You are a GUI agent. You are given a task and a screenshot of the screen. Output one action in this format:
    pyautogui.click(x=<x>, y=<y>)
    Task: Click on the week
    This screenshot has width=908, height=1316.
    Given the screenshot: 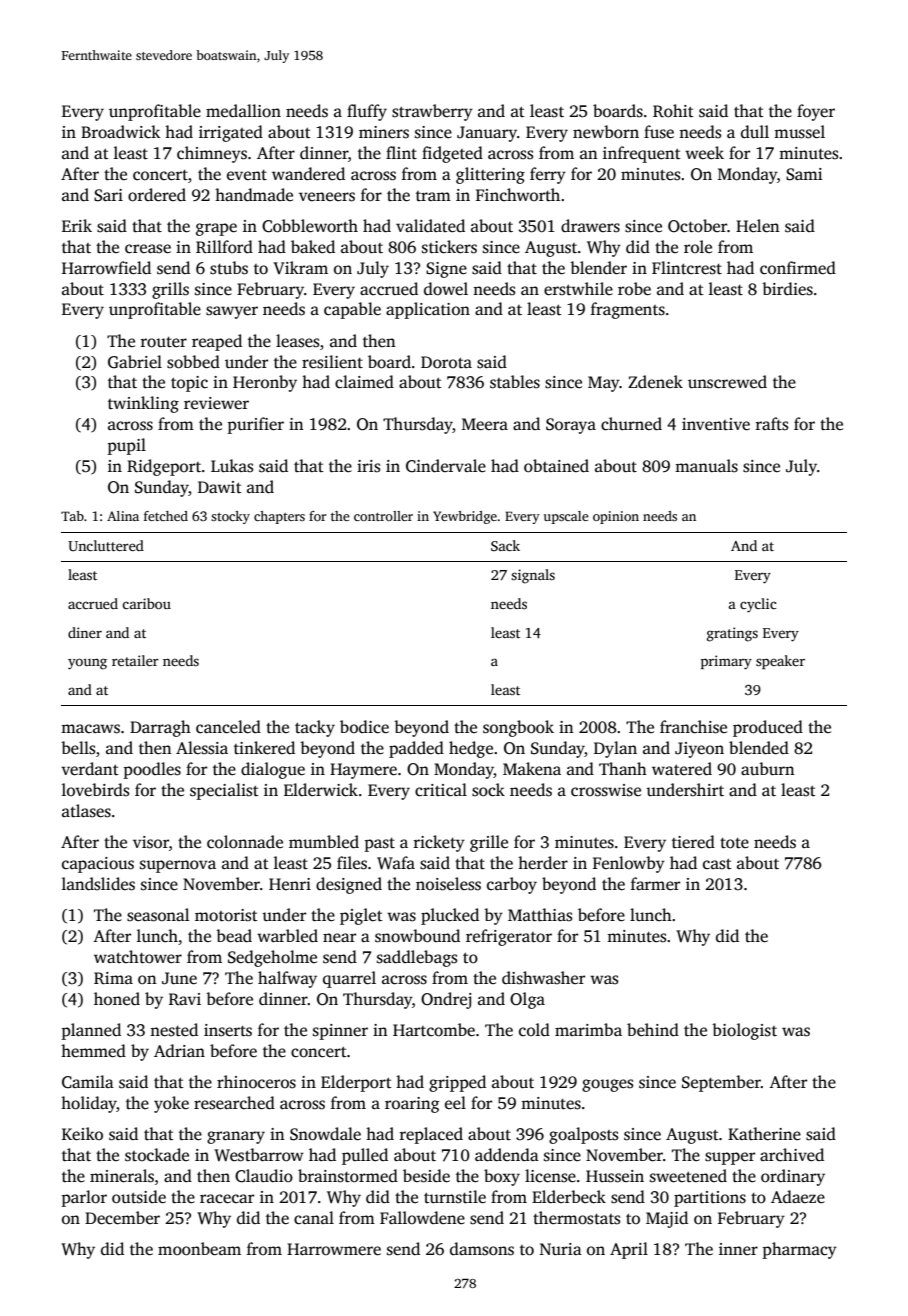 What is the action you would take?
    pyautogui.click(x=704, y=153)
